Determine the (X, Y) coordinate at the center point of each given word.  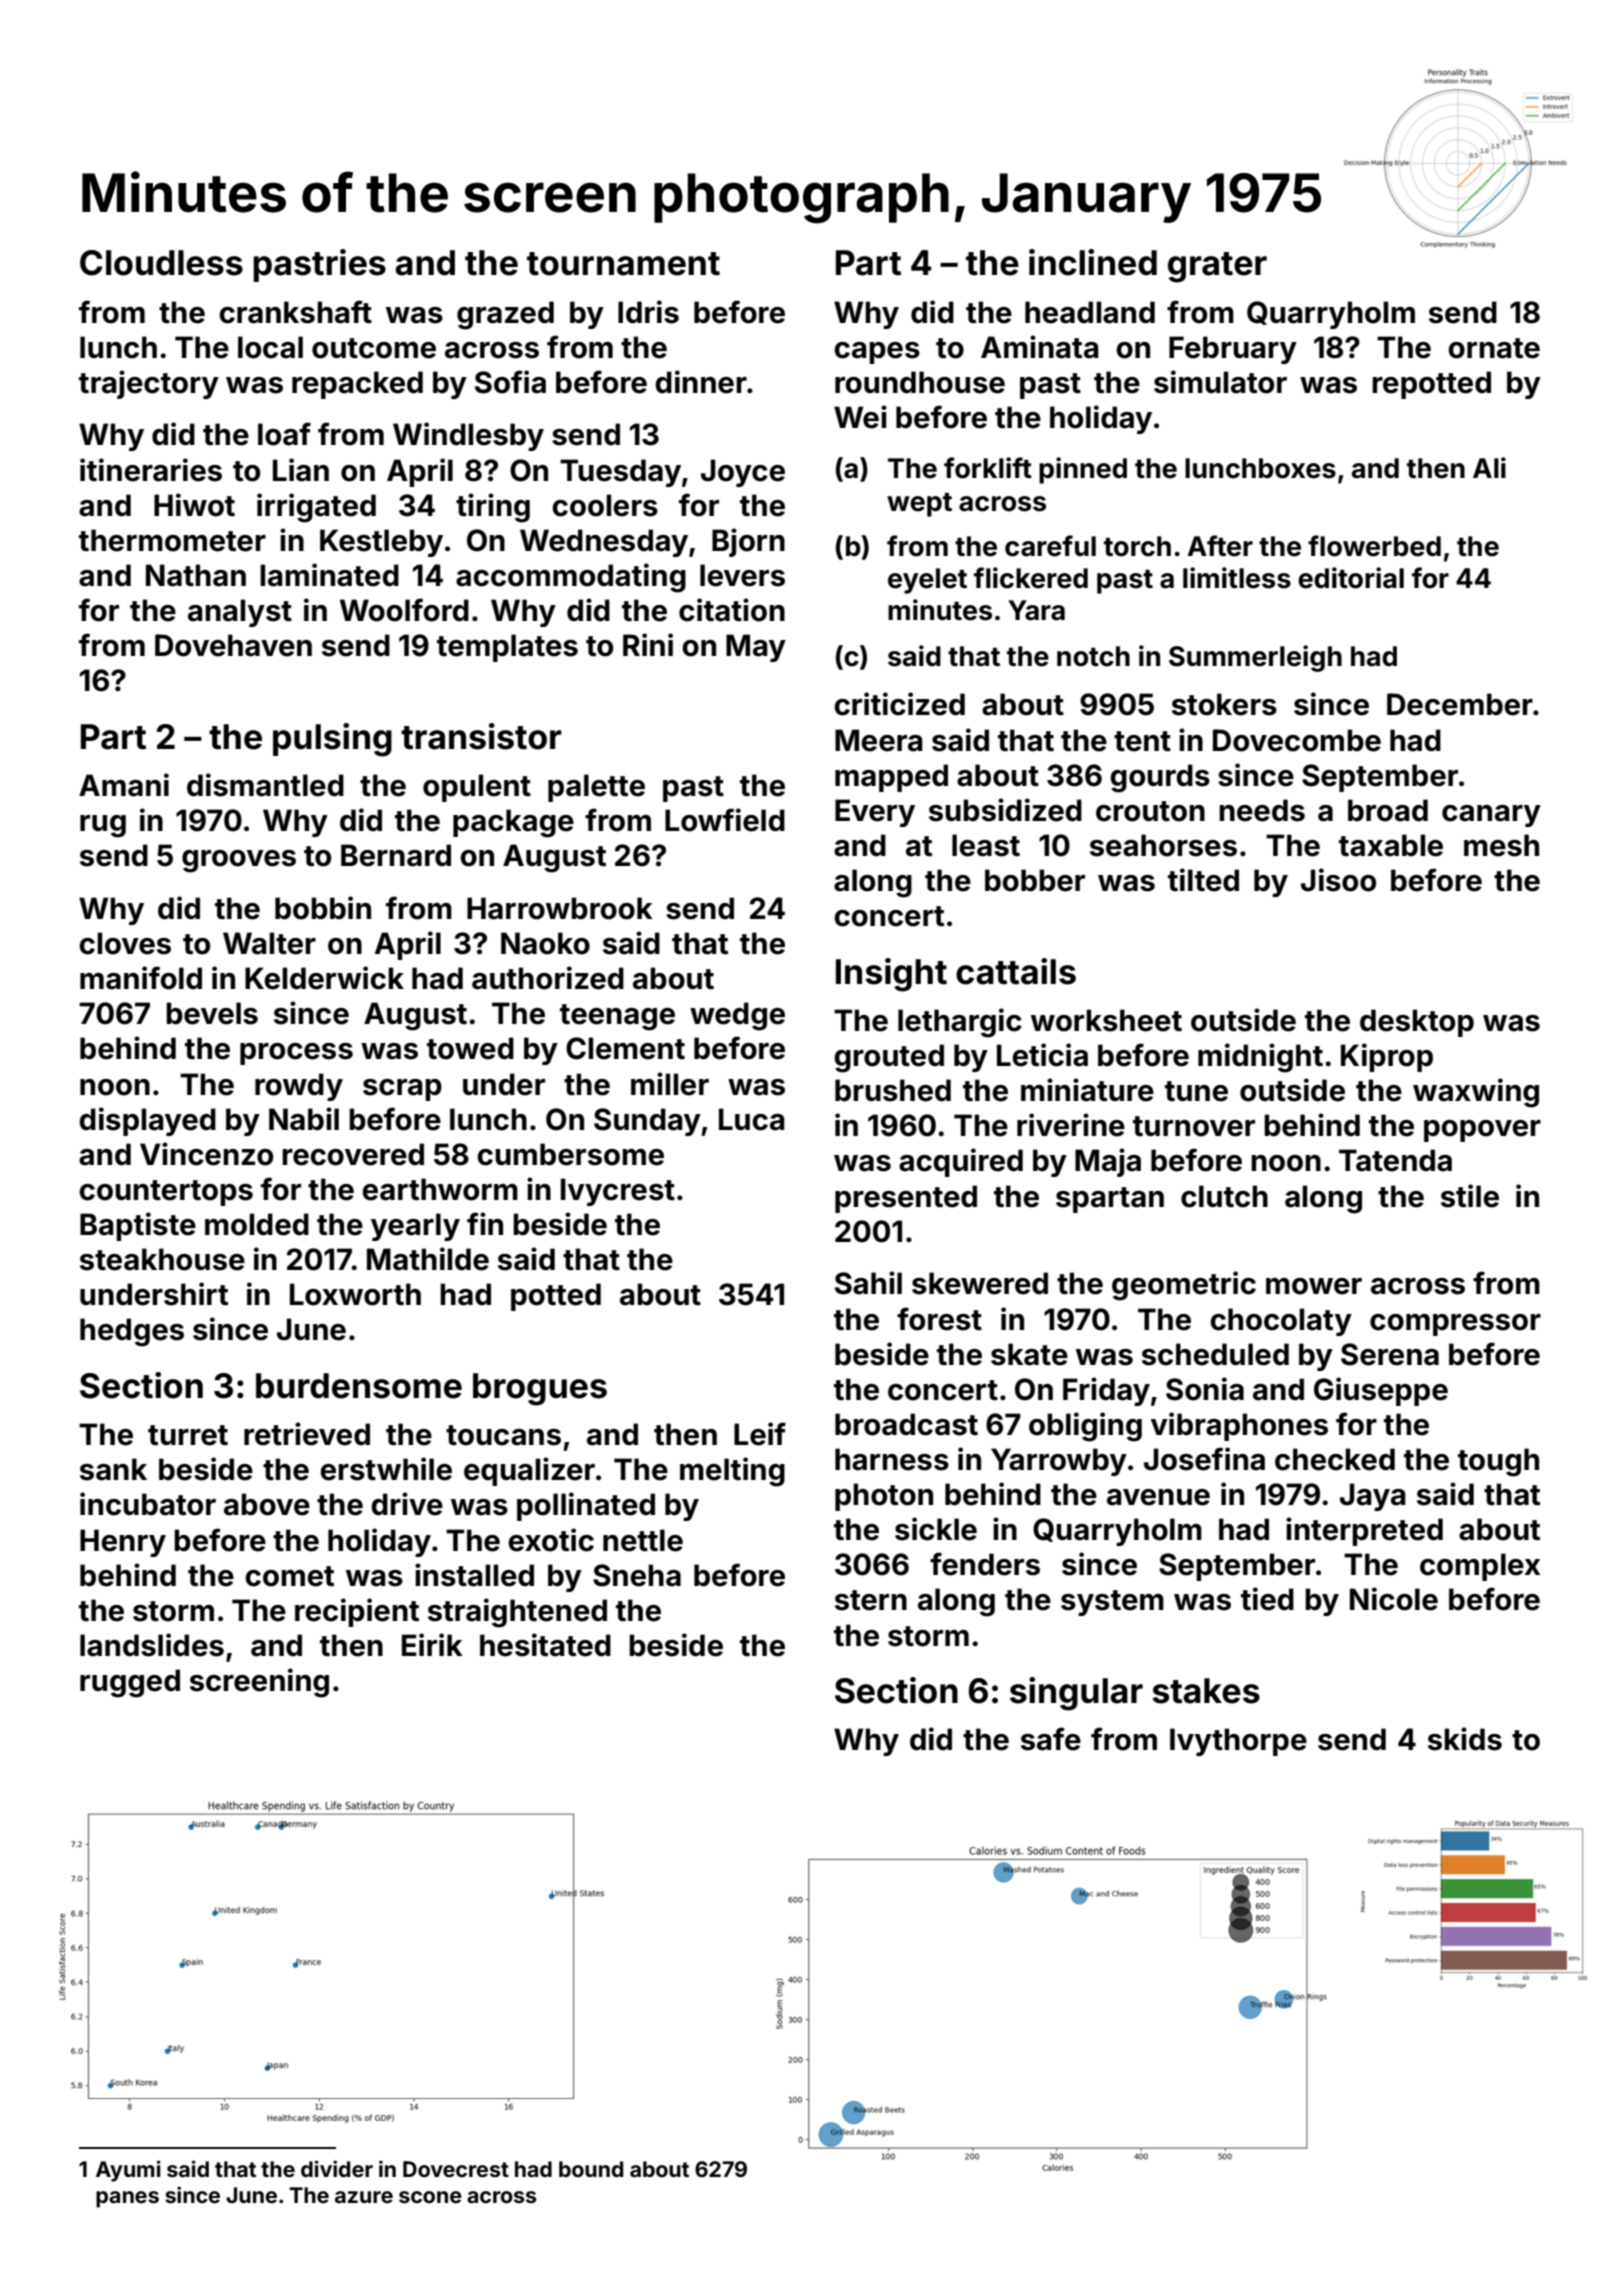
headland (1090, 312)
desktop (1417, 1023)
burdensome (359, 1386)
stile (1470, 1196)
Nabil (304, 1119)
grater (1217, 267)
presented (906, 1199)
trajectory (149, 384)
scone (430, 2197)
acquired (961, 1162)
